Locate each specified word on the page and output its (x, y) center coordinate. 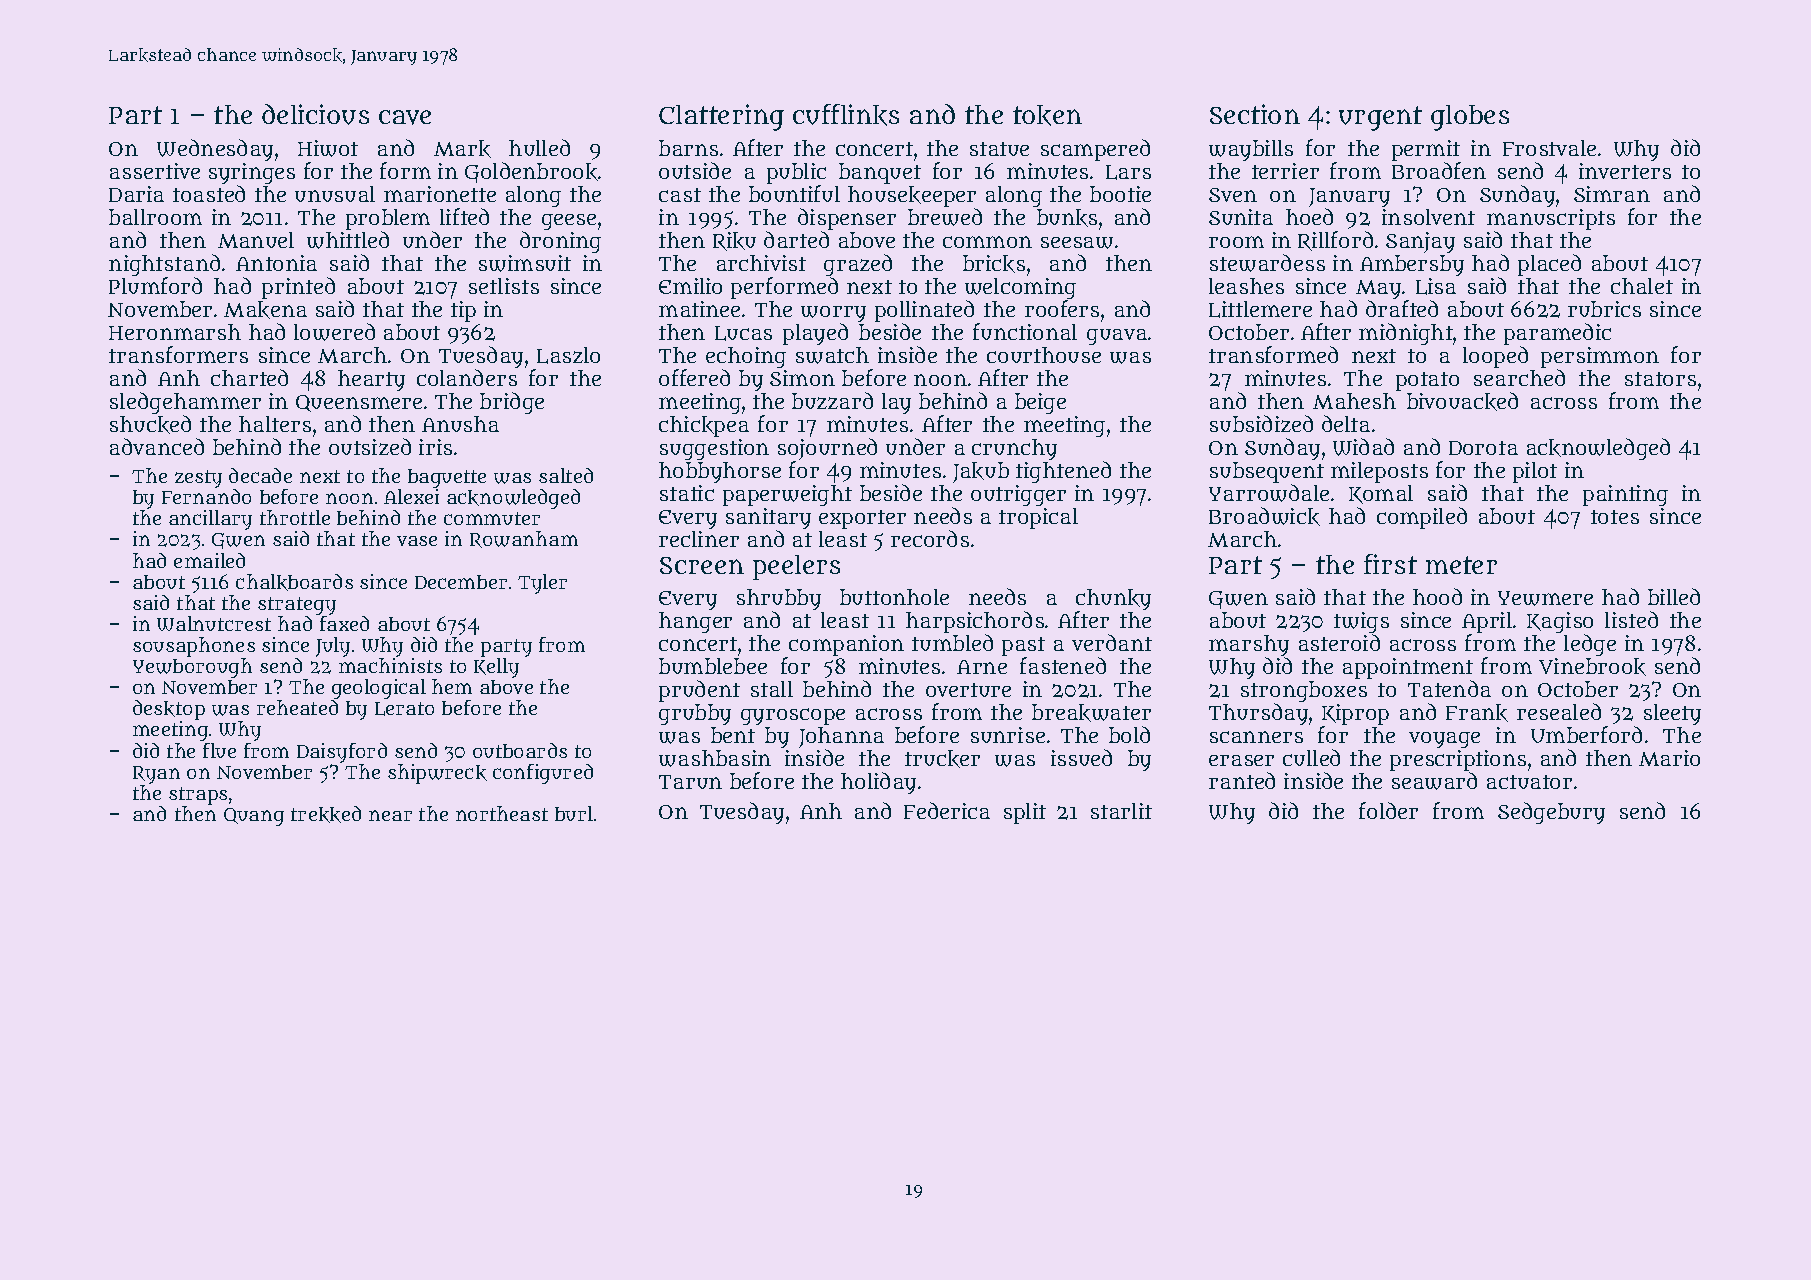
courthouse (1044, 355)
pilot (1535, 472)
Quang (254, 817)
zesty (198, 479)
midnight (1406, 334)
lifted (464, 216)
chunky (1113, 600)
